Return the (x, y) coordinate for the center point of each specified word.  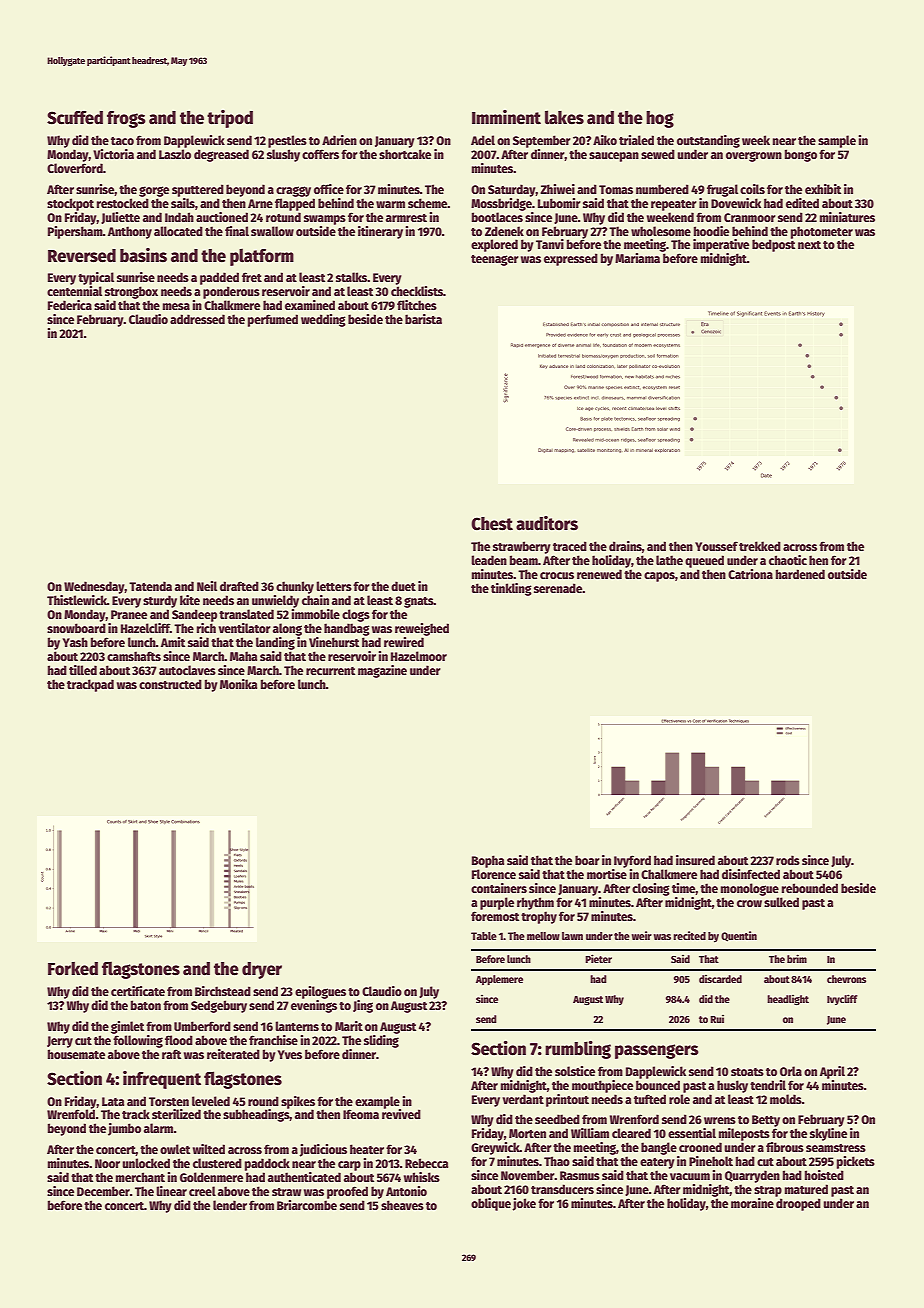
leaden (489, 560)
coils (752, 189)
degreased (221, 155)
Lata (113, 1101)
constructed (170, 684)
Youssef (716, 546)
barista (423, 319)
